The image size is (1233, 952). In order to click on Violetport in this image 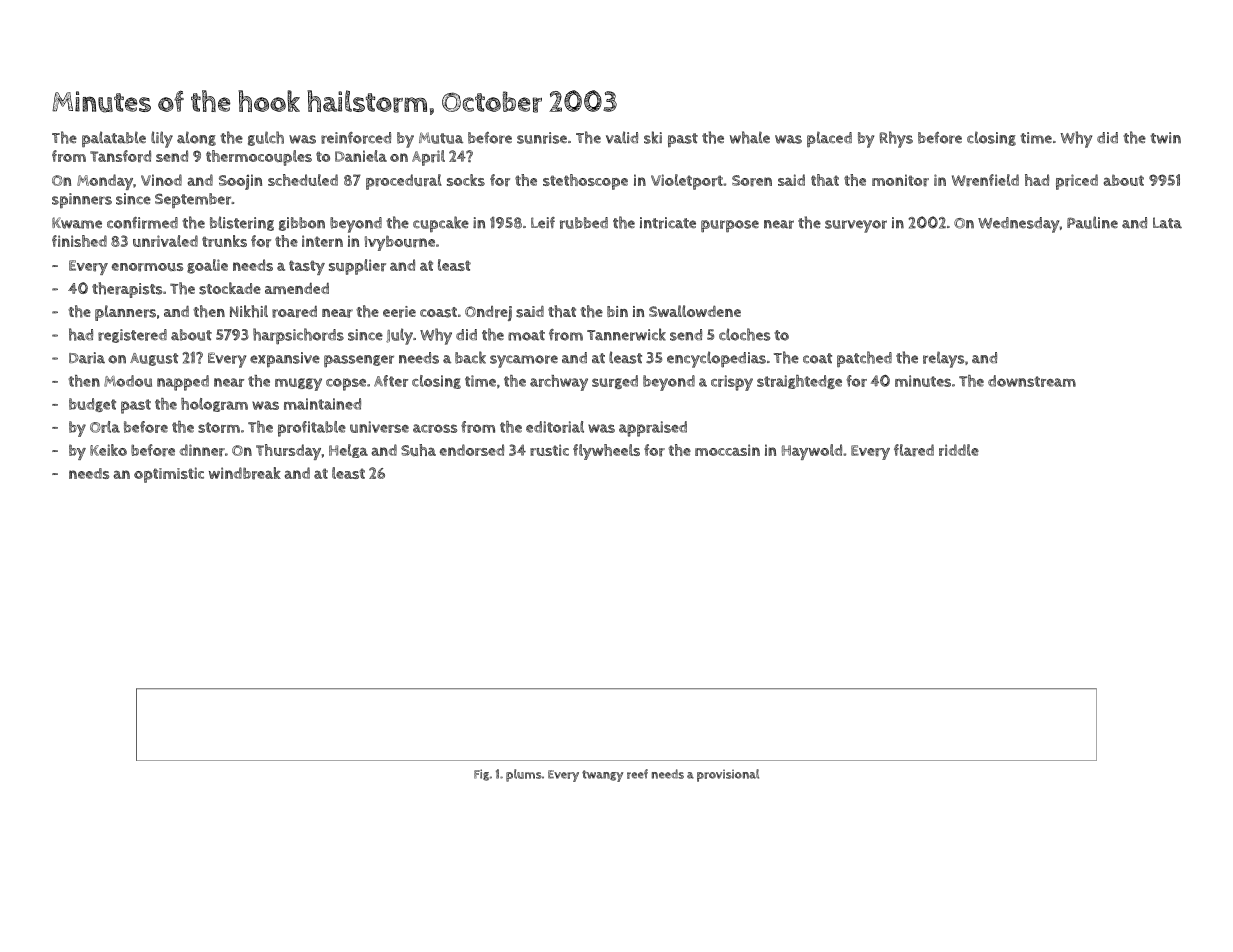, I will do `click(687, 182)`.
